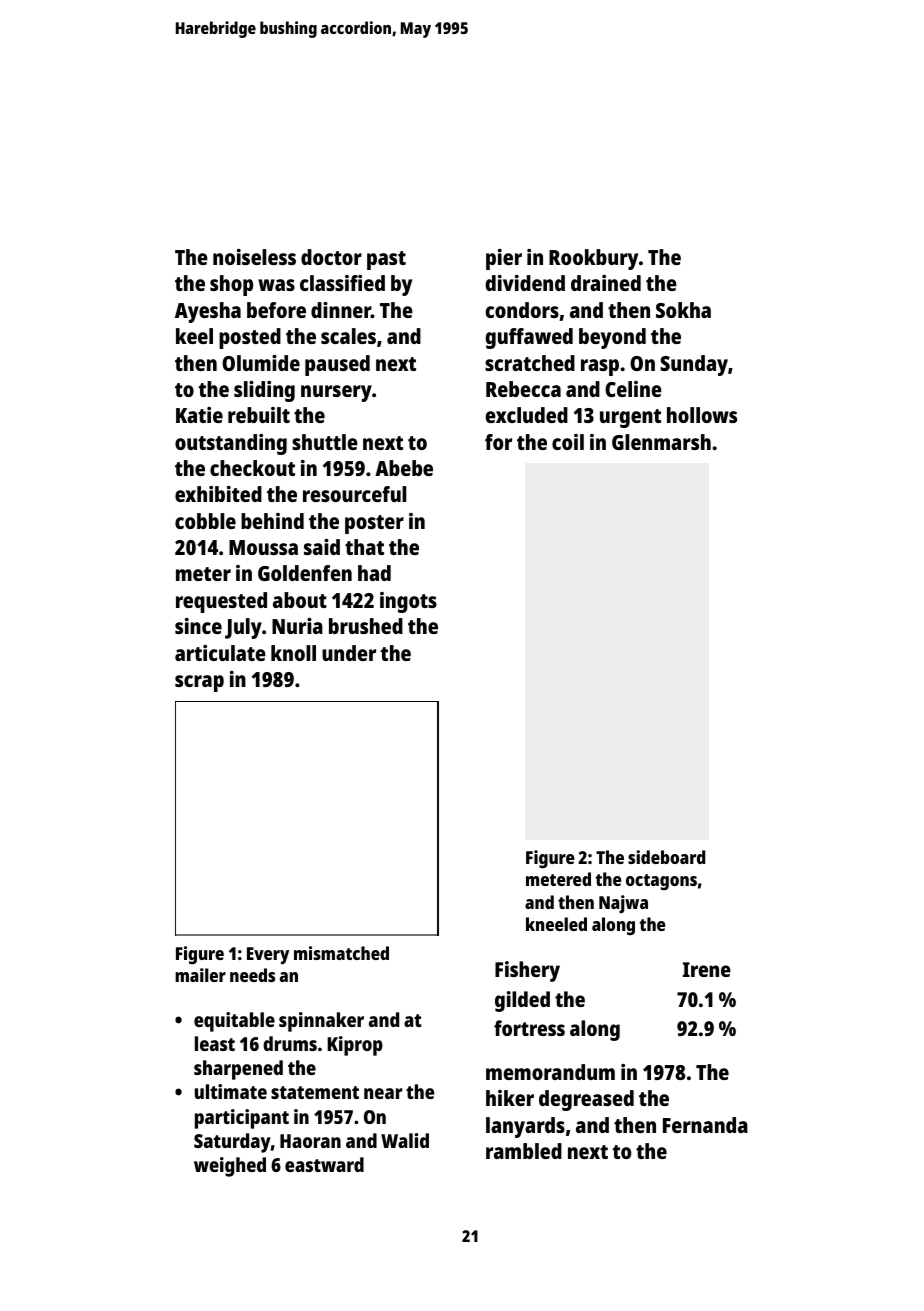  Describe the element at coordinates (243, 628) in the screenshot. I see `July` at that location.
